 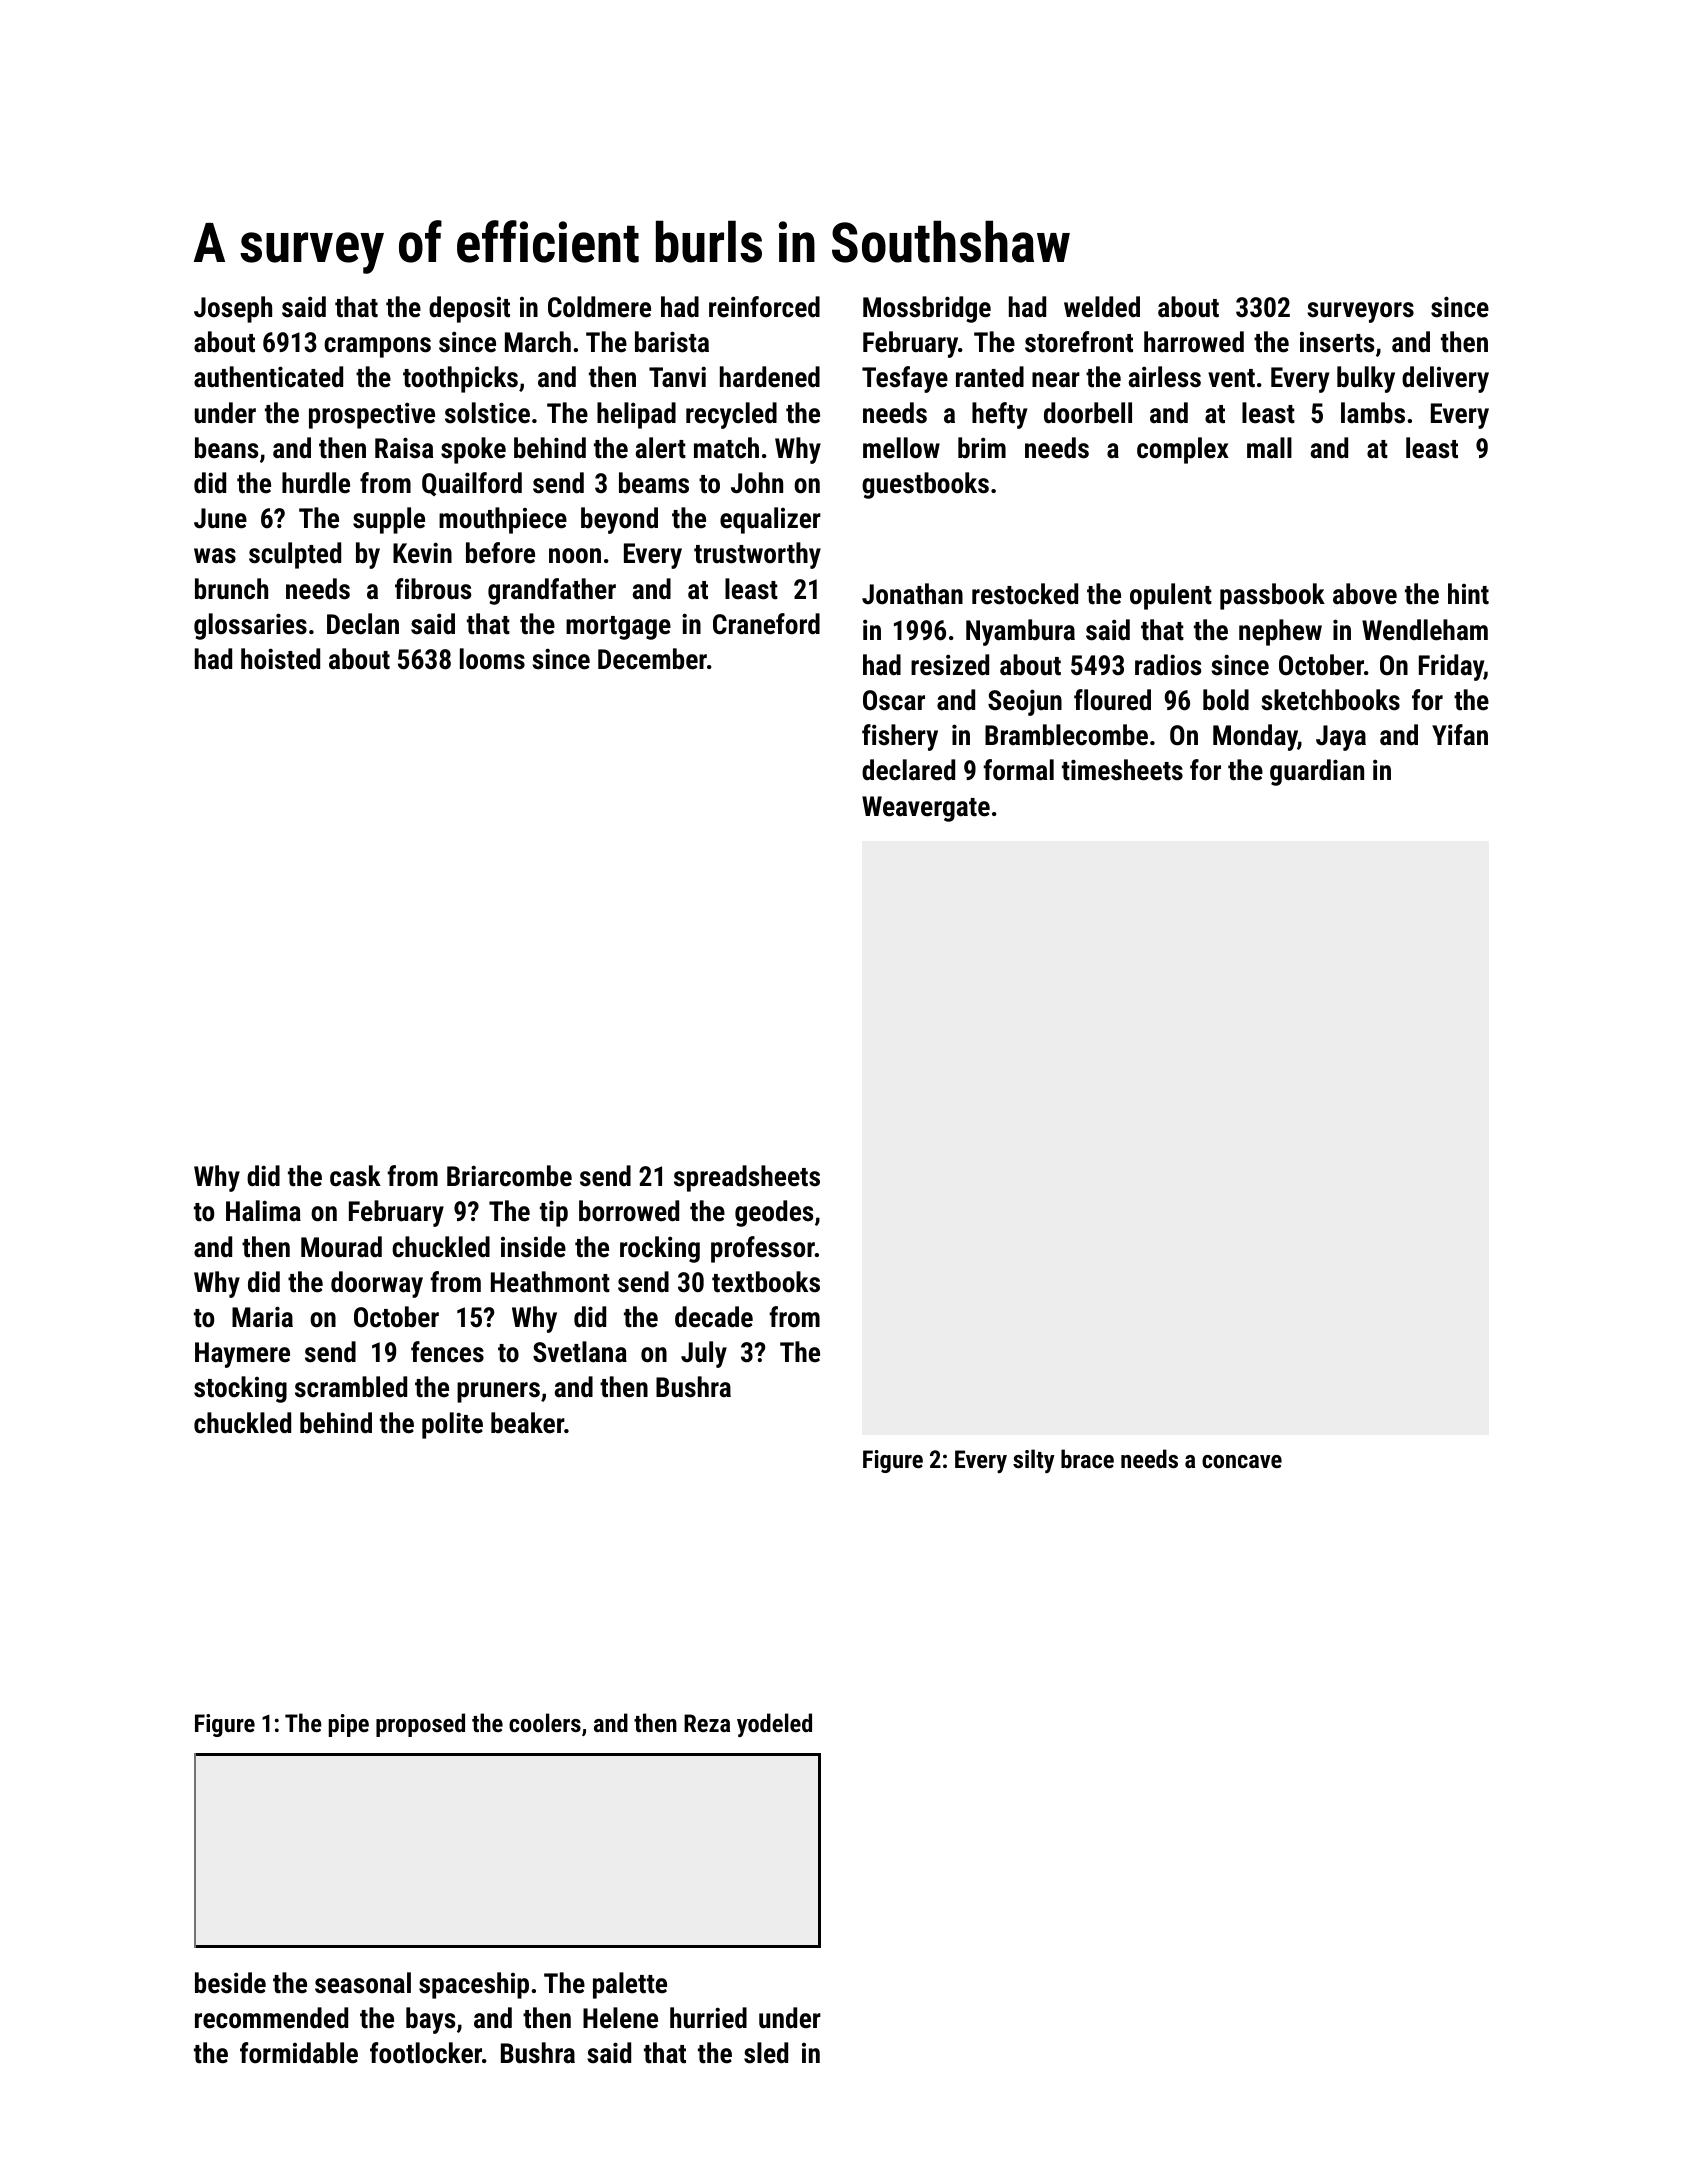 I want to click on complex, so click(x=1183, y=450).
